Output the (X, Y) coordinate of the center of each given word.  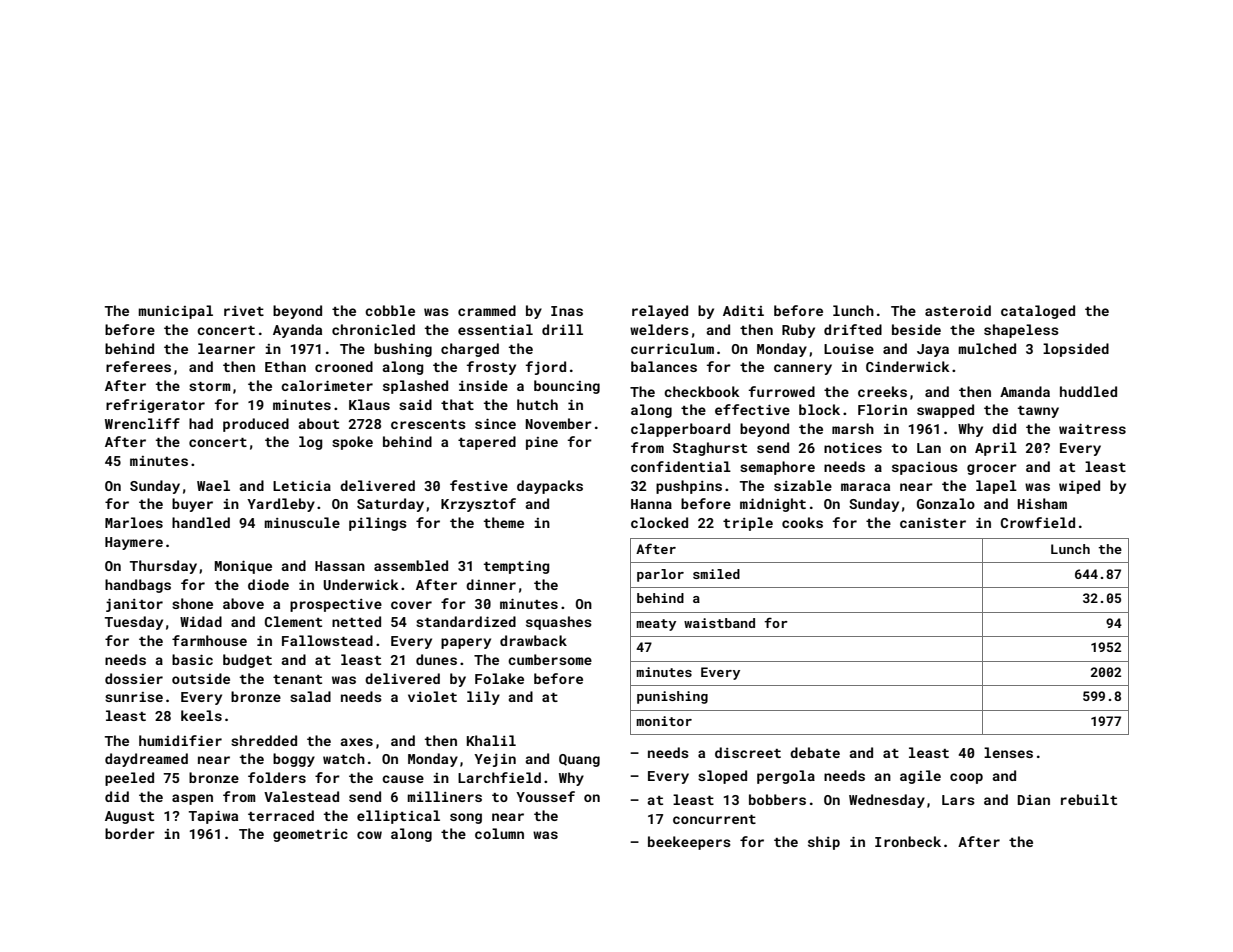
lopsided (1076, 350)
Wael (213, 485)
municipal (175, 312)
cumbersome (550, 659)
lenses (1008, 752)
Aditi (743, 310)
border (130, 833)
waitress (1092, 429)
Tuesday (134, 623)
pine (542, 443)
